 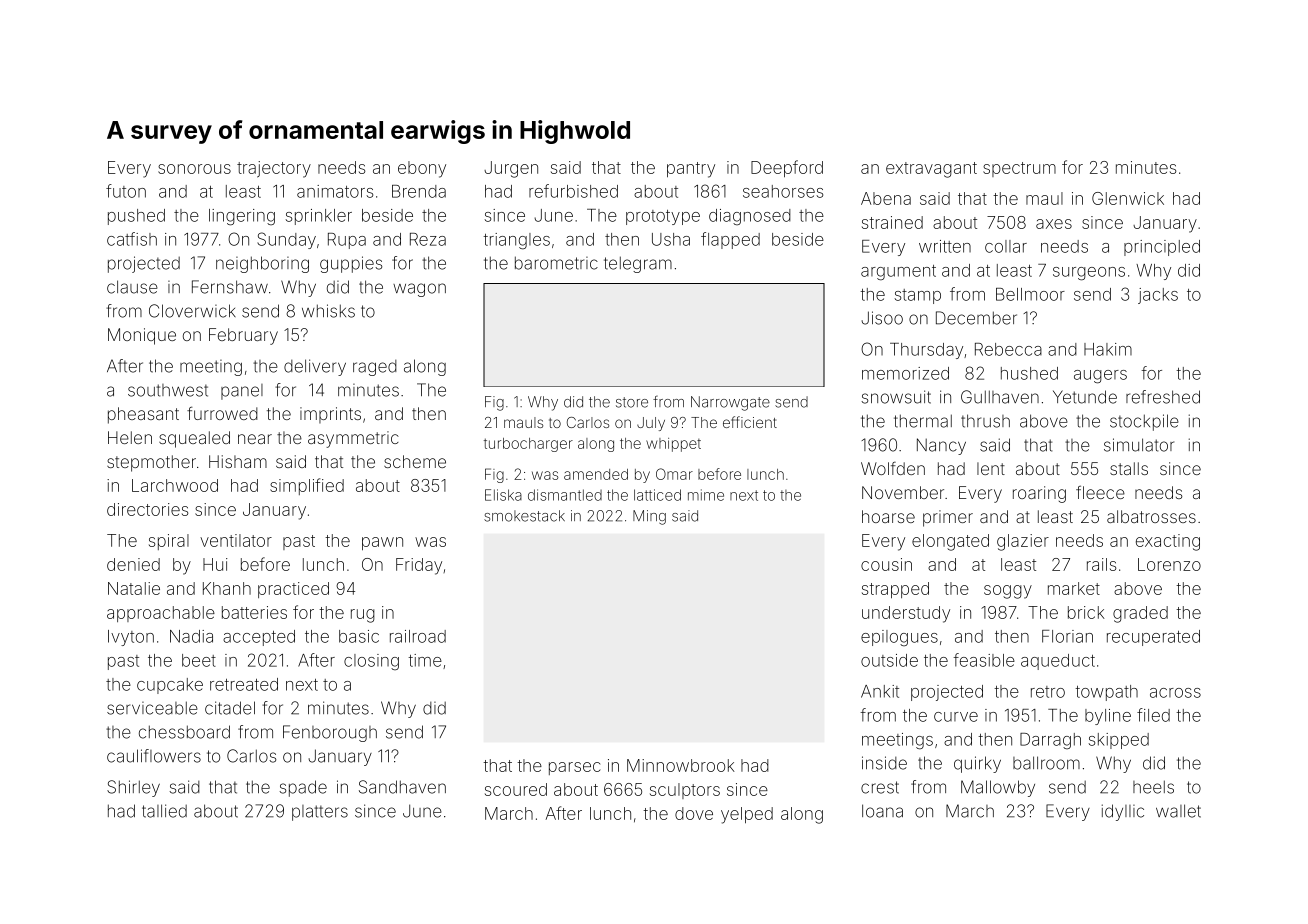 What do you see at coordinates (691, 170) in the screenshot?
I see `pantry` at bounding box center [691, 170].
